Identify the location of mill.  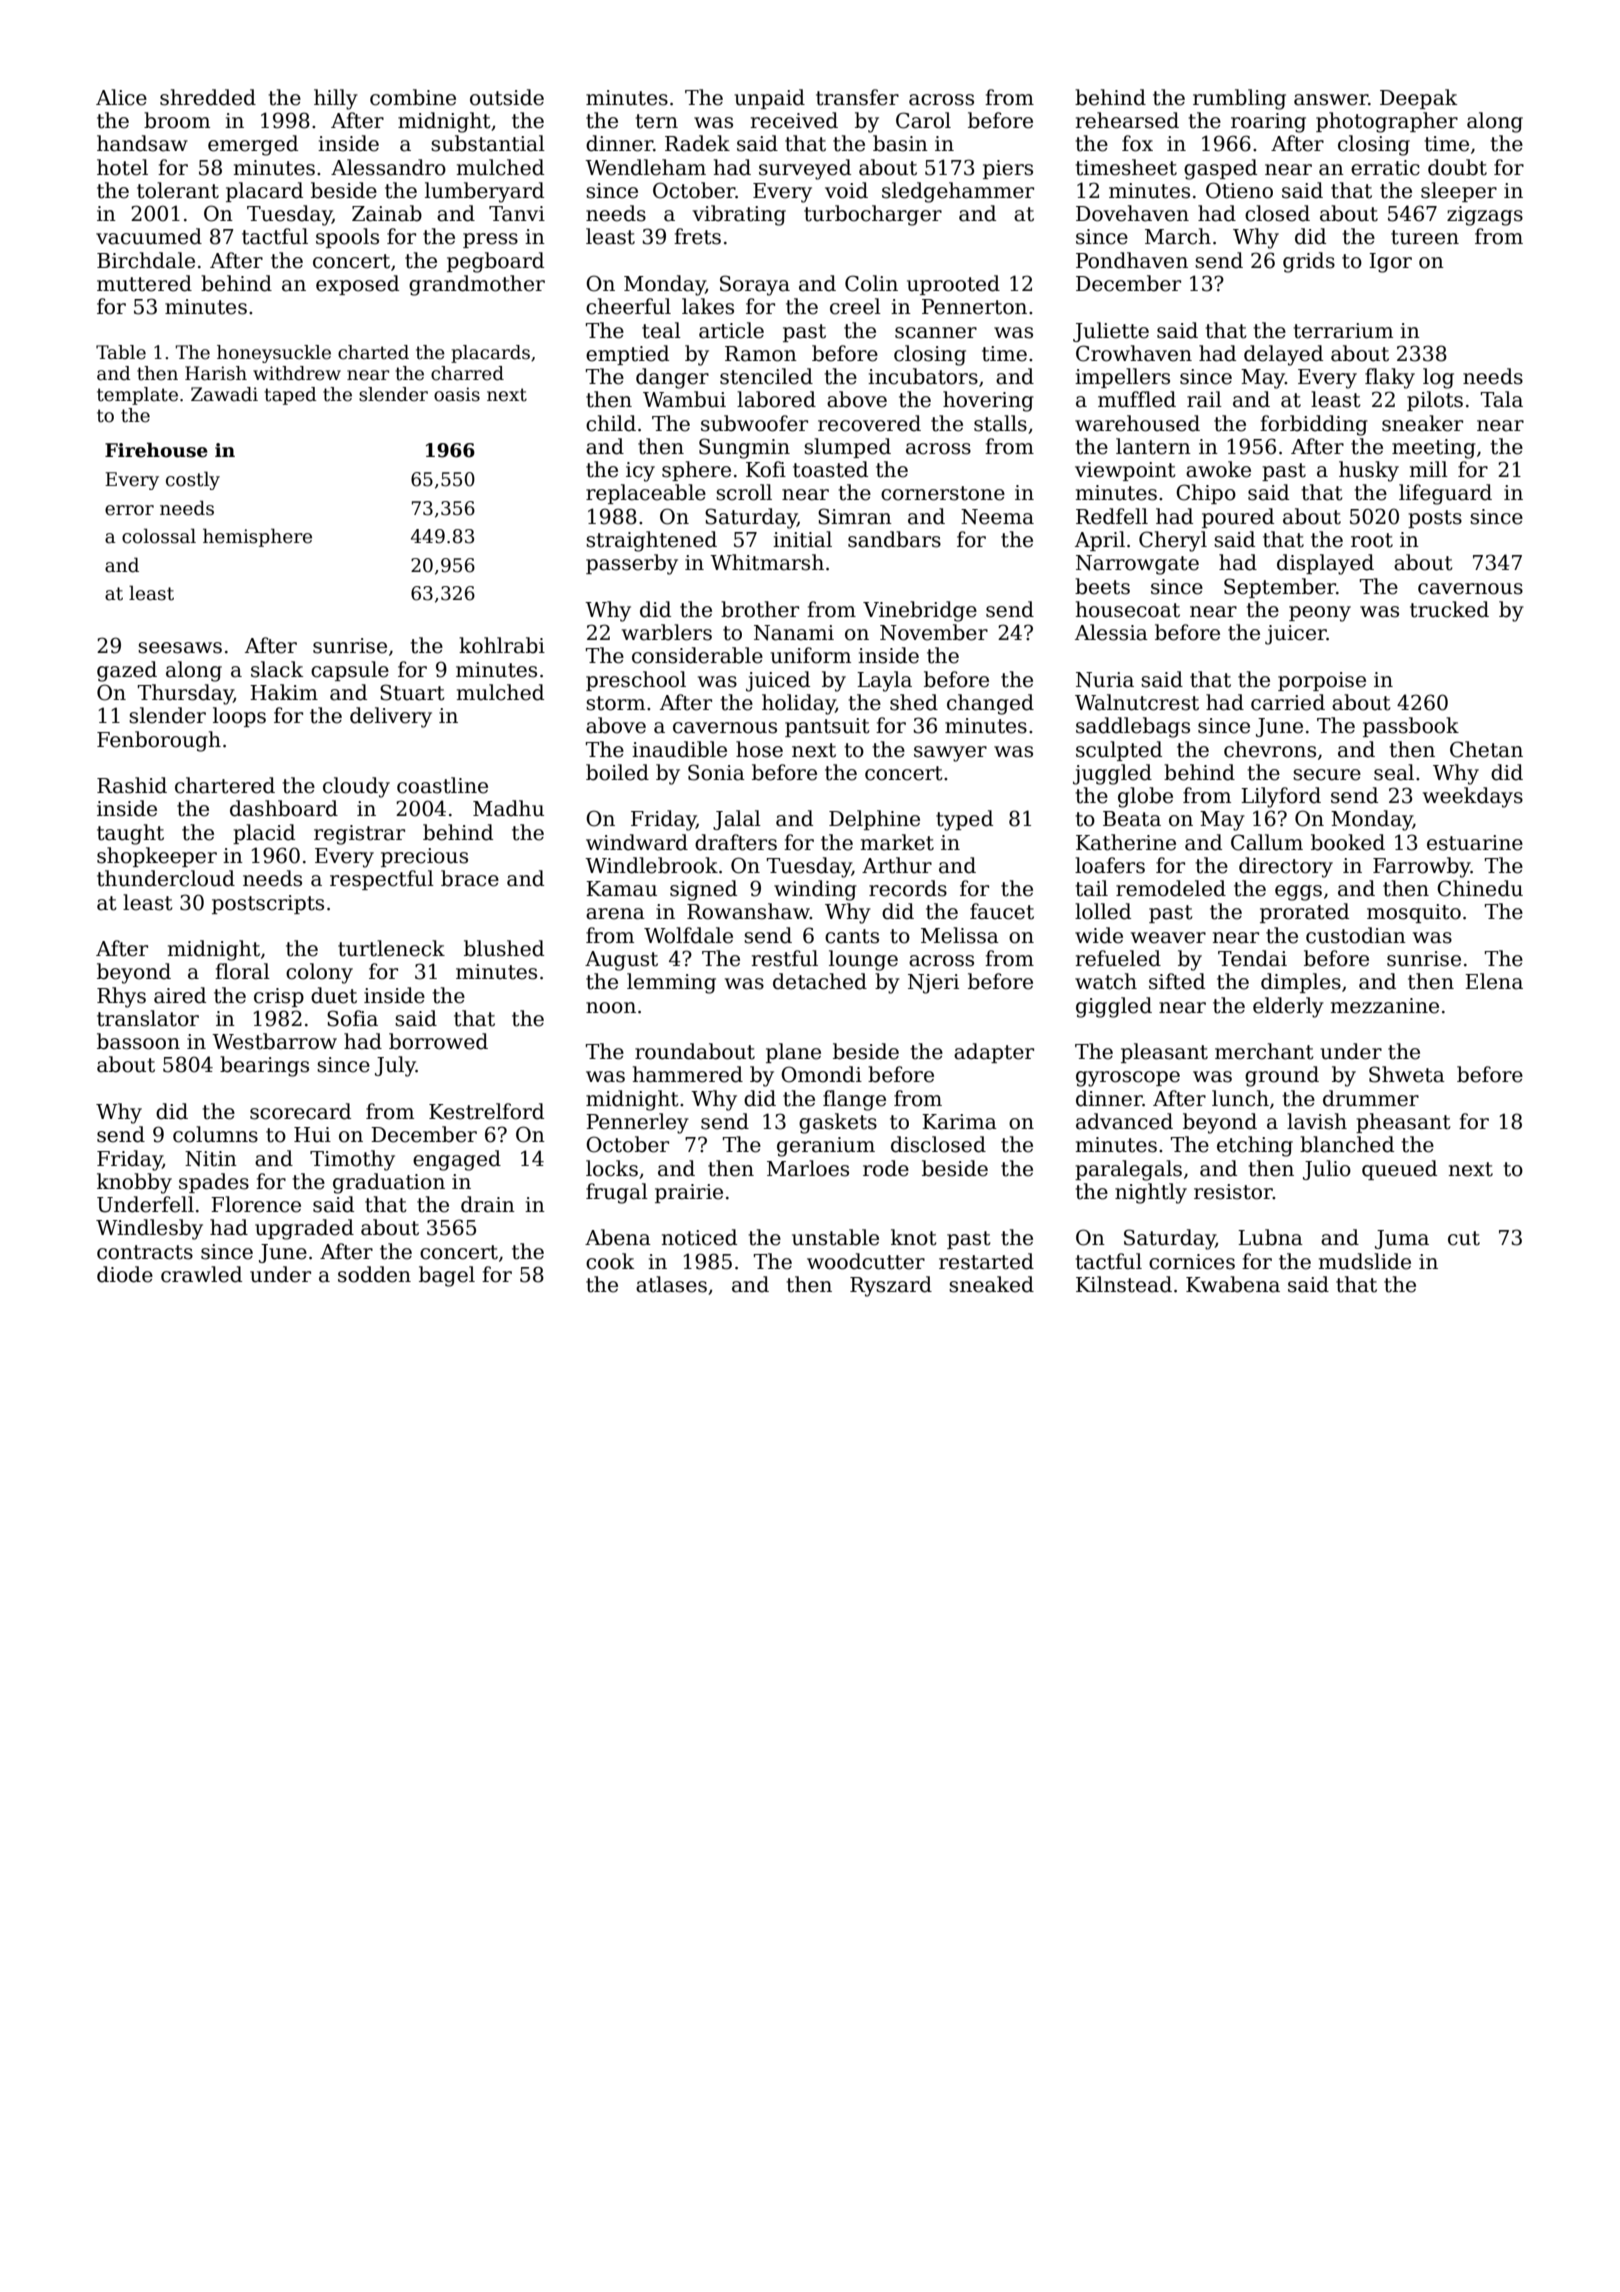
(1429, 469).
